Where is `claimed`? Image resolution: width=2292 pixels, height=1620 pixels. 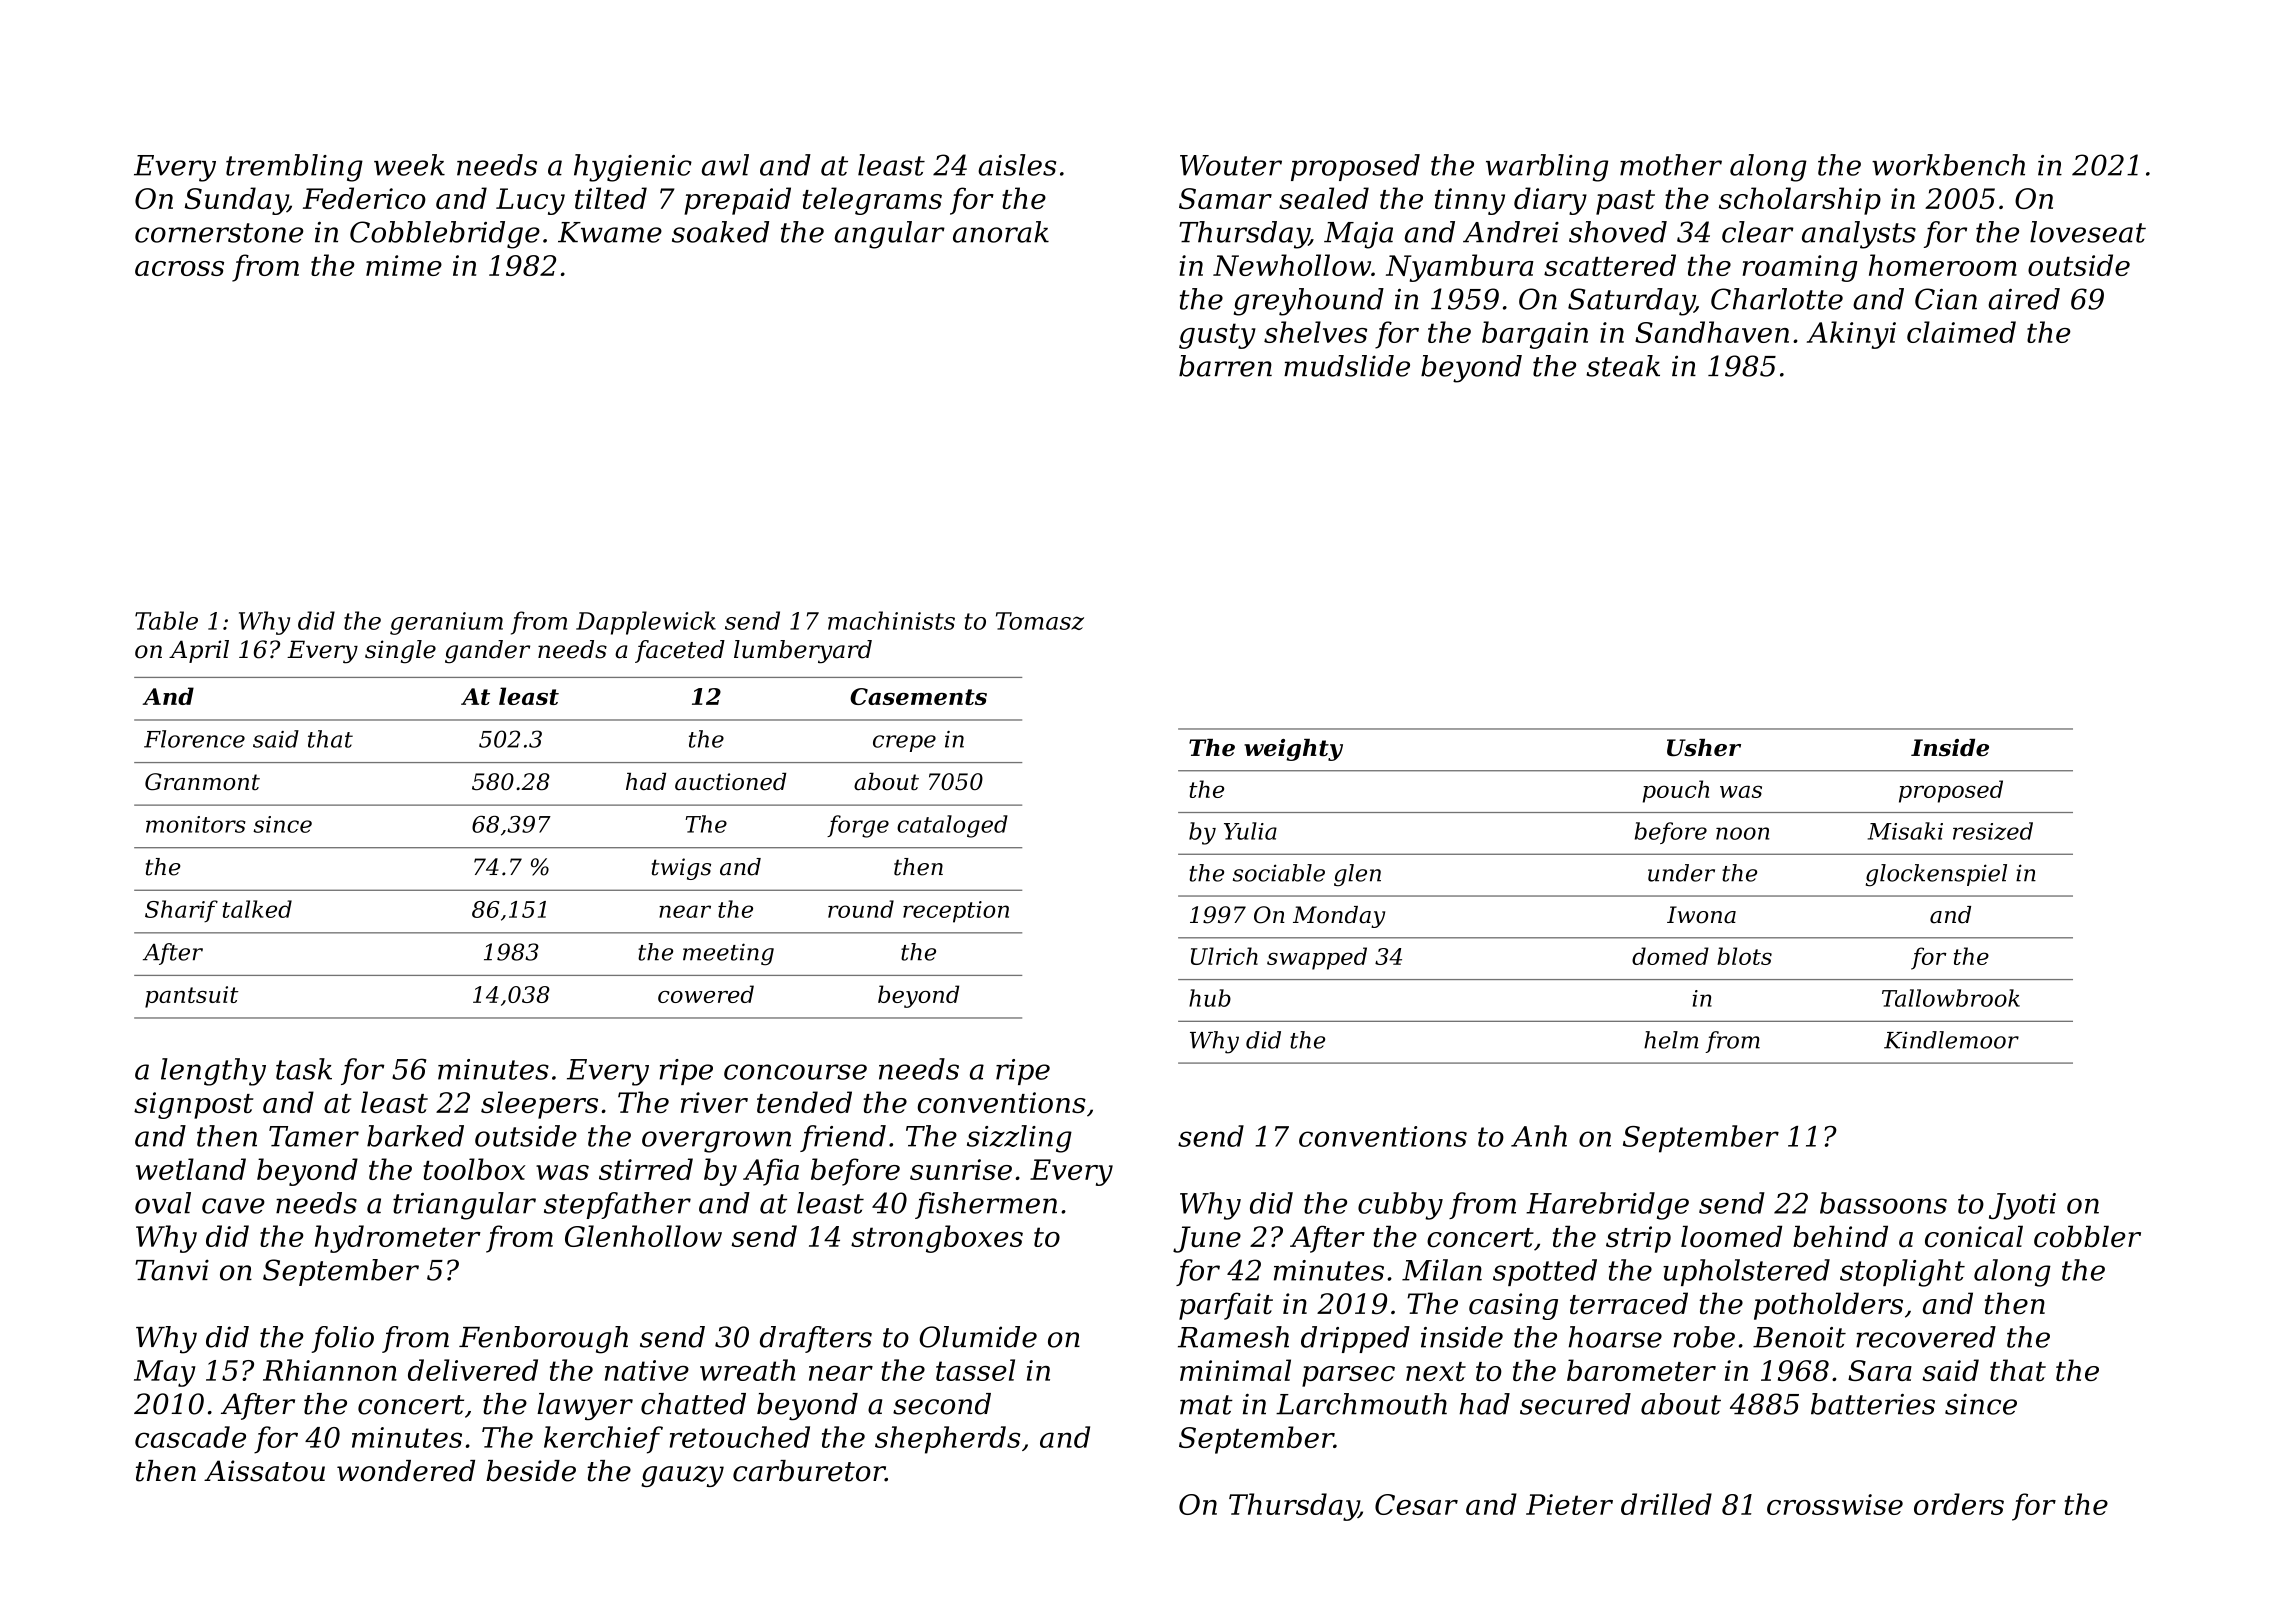 claimed is located at coordinates (1961, 332).
